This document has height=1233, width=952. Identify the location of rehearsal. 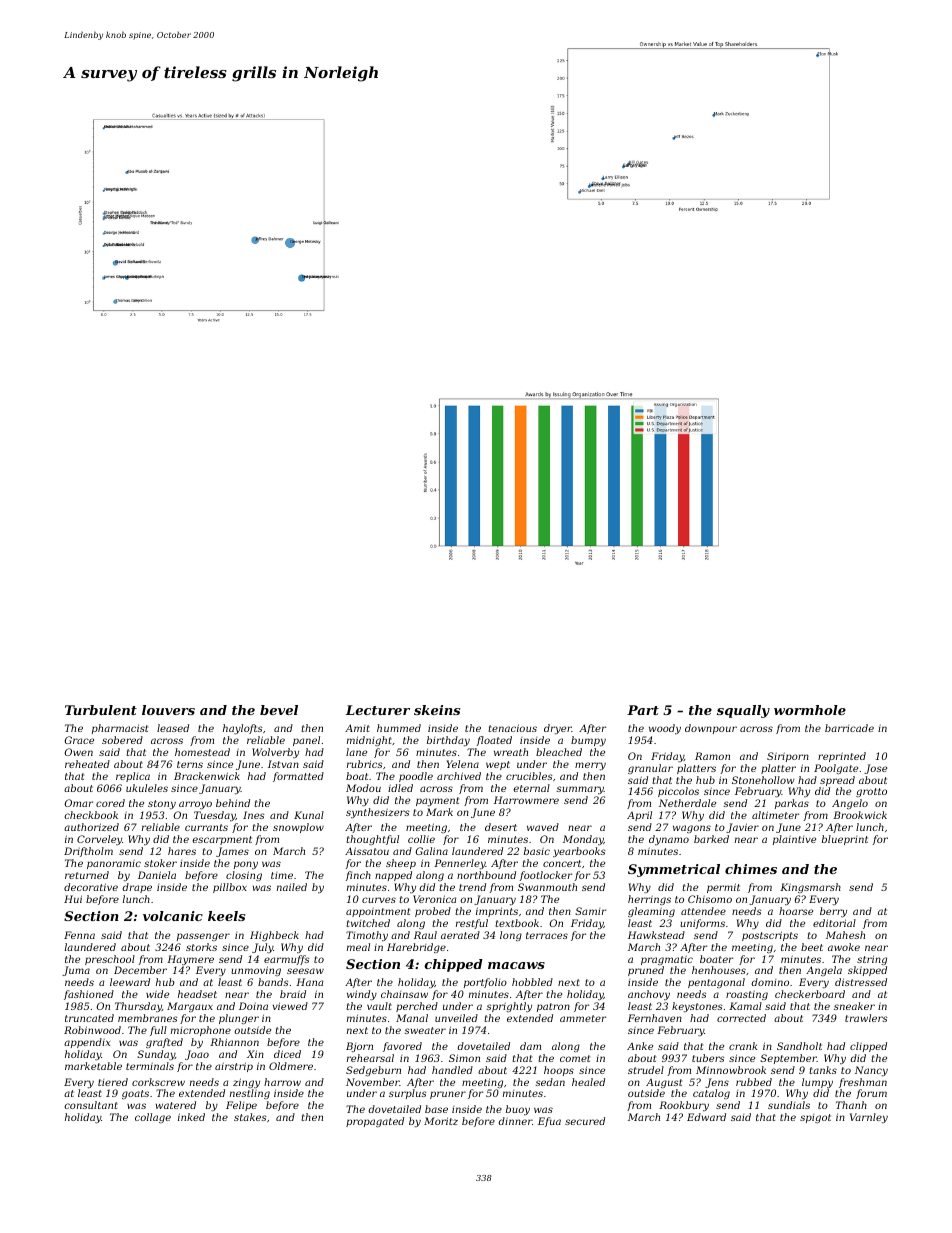
(370, 1058).
